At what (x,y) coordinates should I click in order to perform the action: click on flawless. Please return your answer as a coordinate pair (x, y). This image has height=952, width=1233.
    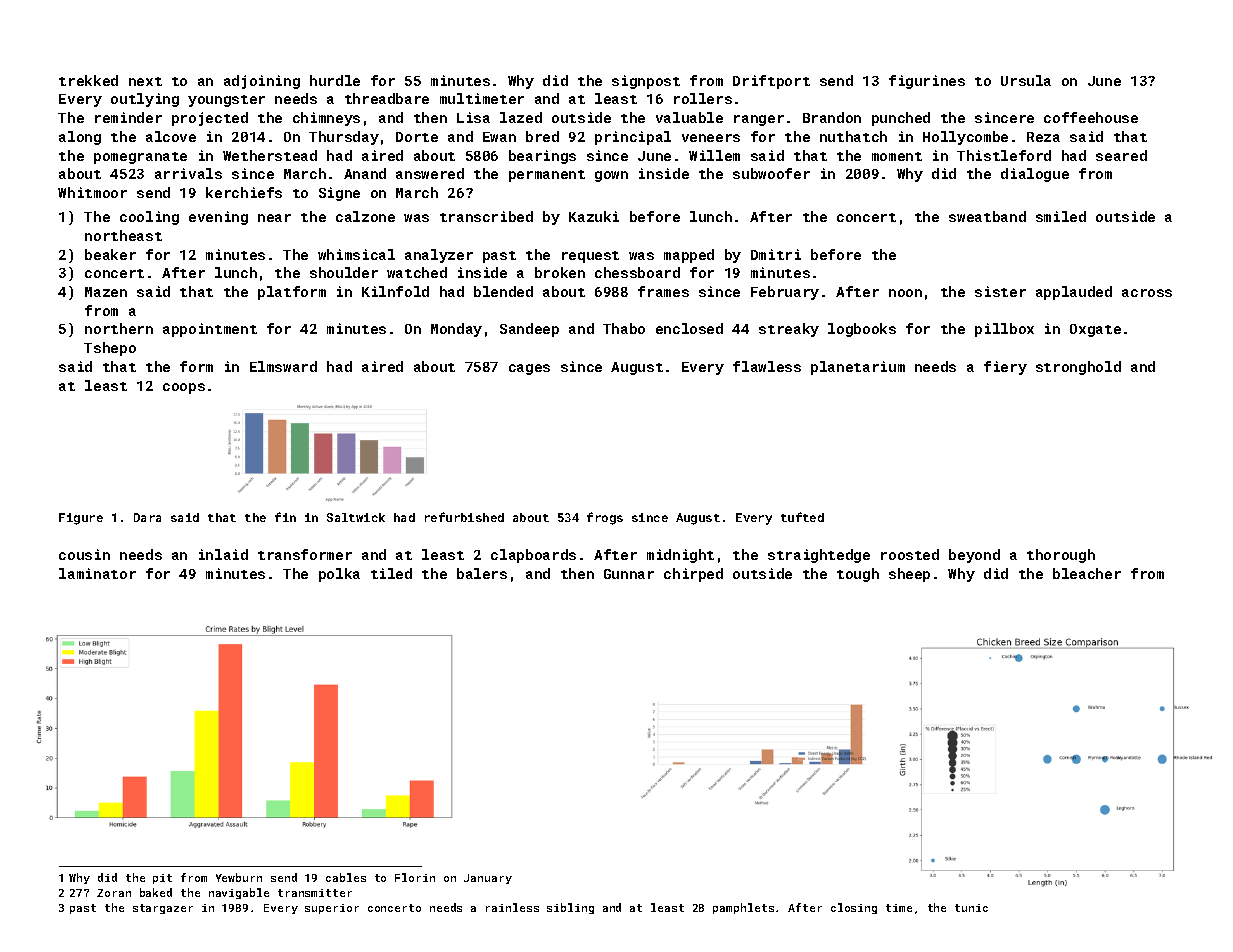
    Looking at the image, I should click on (767, 366).
